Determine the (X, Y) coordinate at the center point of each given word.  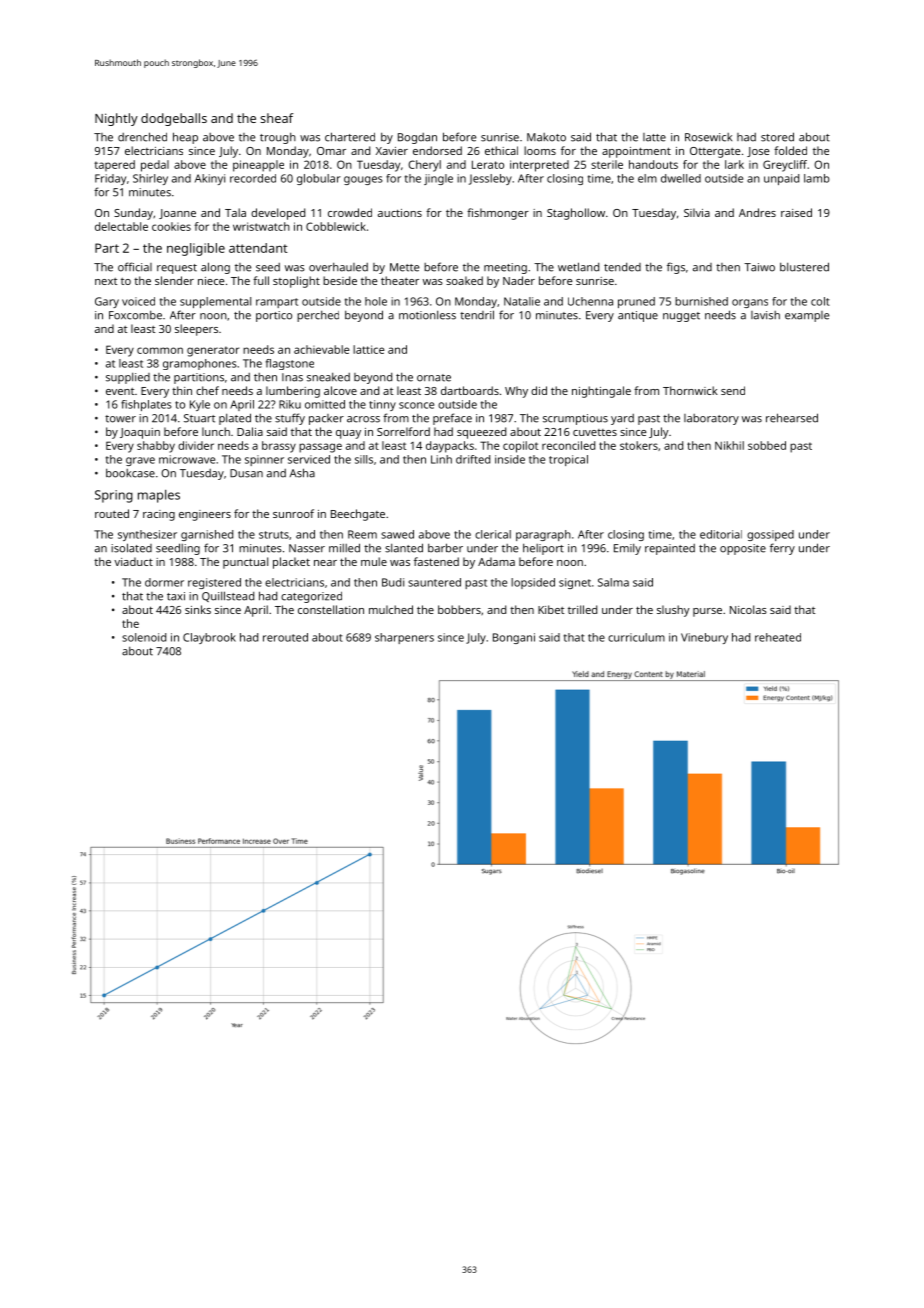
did (539, 390)
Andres (757, 212)
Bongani (514, 638)
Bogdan (417, 138)
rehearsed (792, 418)
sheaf (276, 118)
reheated (778, 637)
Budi (393, 582)
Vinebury (704, 638)
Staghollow (576, 214)
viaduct (133, 561)
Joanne (177, 214)
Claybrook (209, 638)
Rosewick (708, 137)
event (120, 391)
